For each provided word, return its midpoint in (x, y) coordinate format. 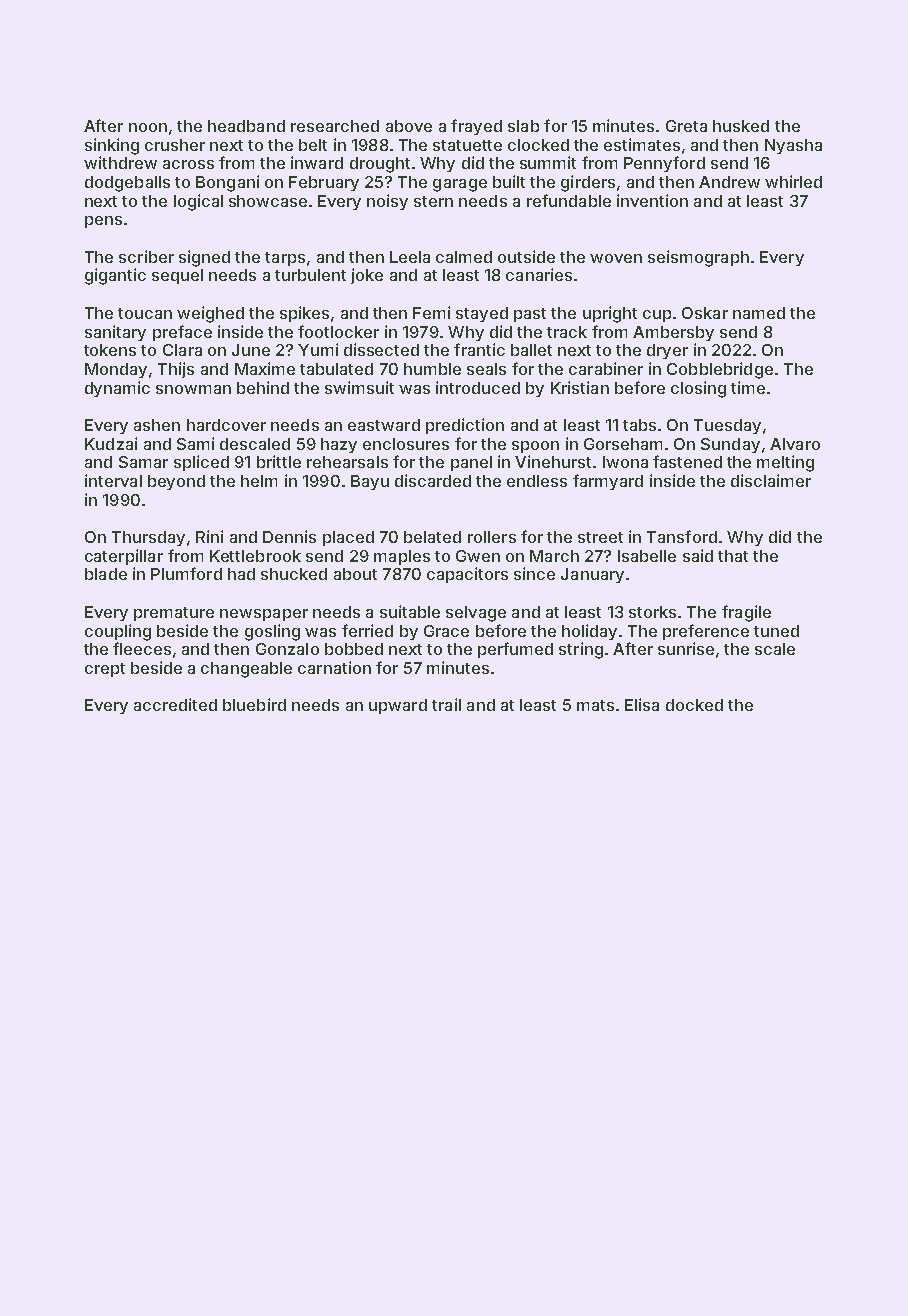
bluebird (254, 704)
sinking (112, 146)
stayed (482, 314)
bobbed (354, 649)
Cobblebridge (720, 370)
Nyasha (793, 146)
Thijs (176, 370)
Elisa (642, 704)
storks (652, 612)
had (241, 574)
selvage (476, 614)
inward (317, 162)
